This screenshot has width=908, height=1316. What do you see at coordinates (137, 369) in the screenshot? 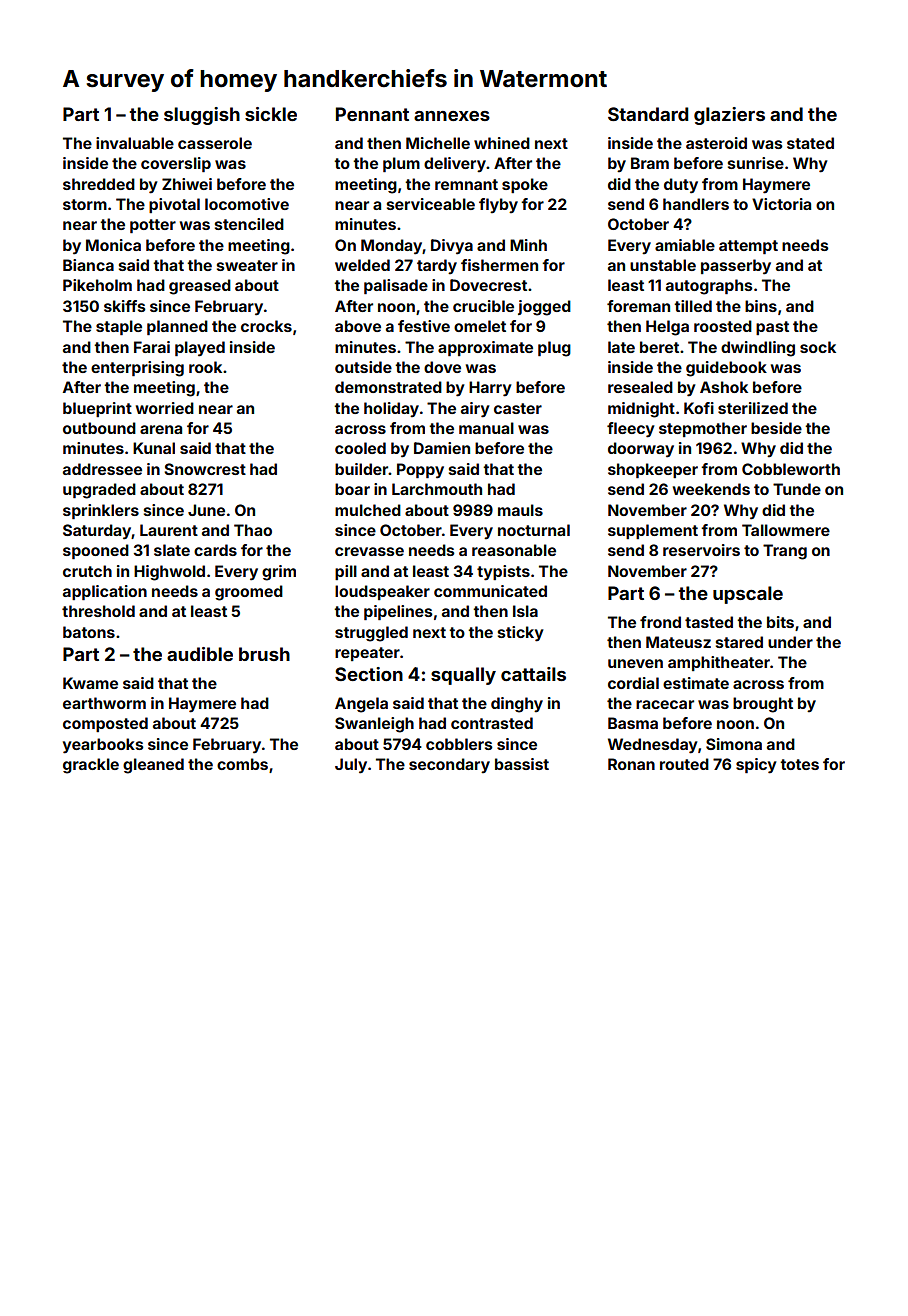
I see `enterprising` at bounding box center [137, 369].
